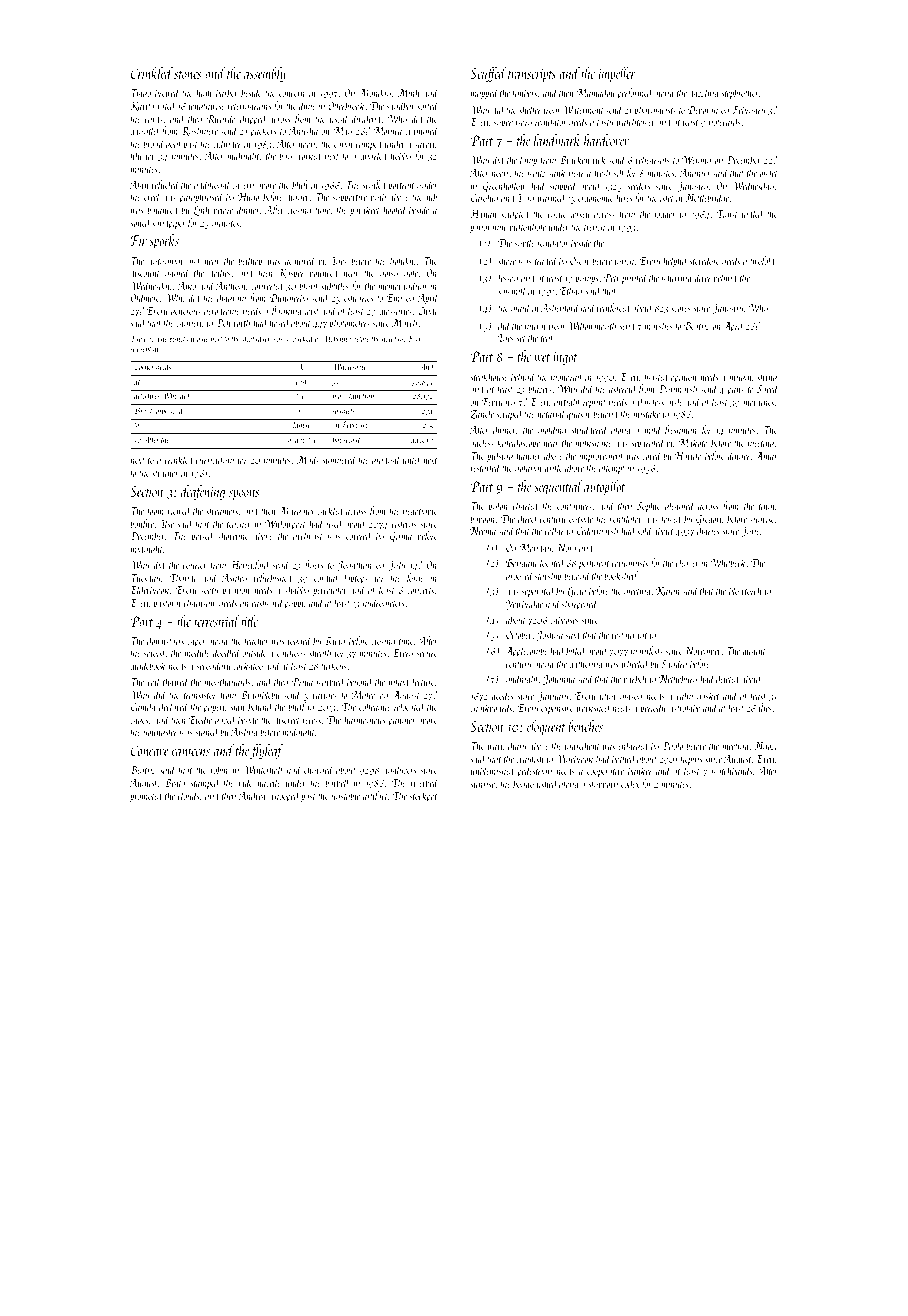  I want to click on supportive, so click(349, 199).
